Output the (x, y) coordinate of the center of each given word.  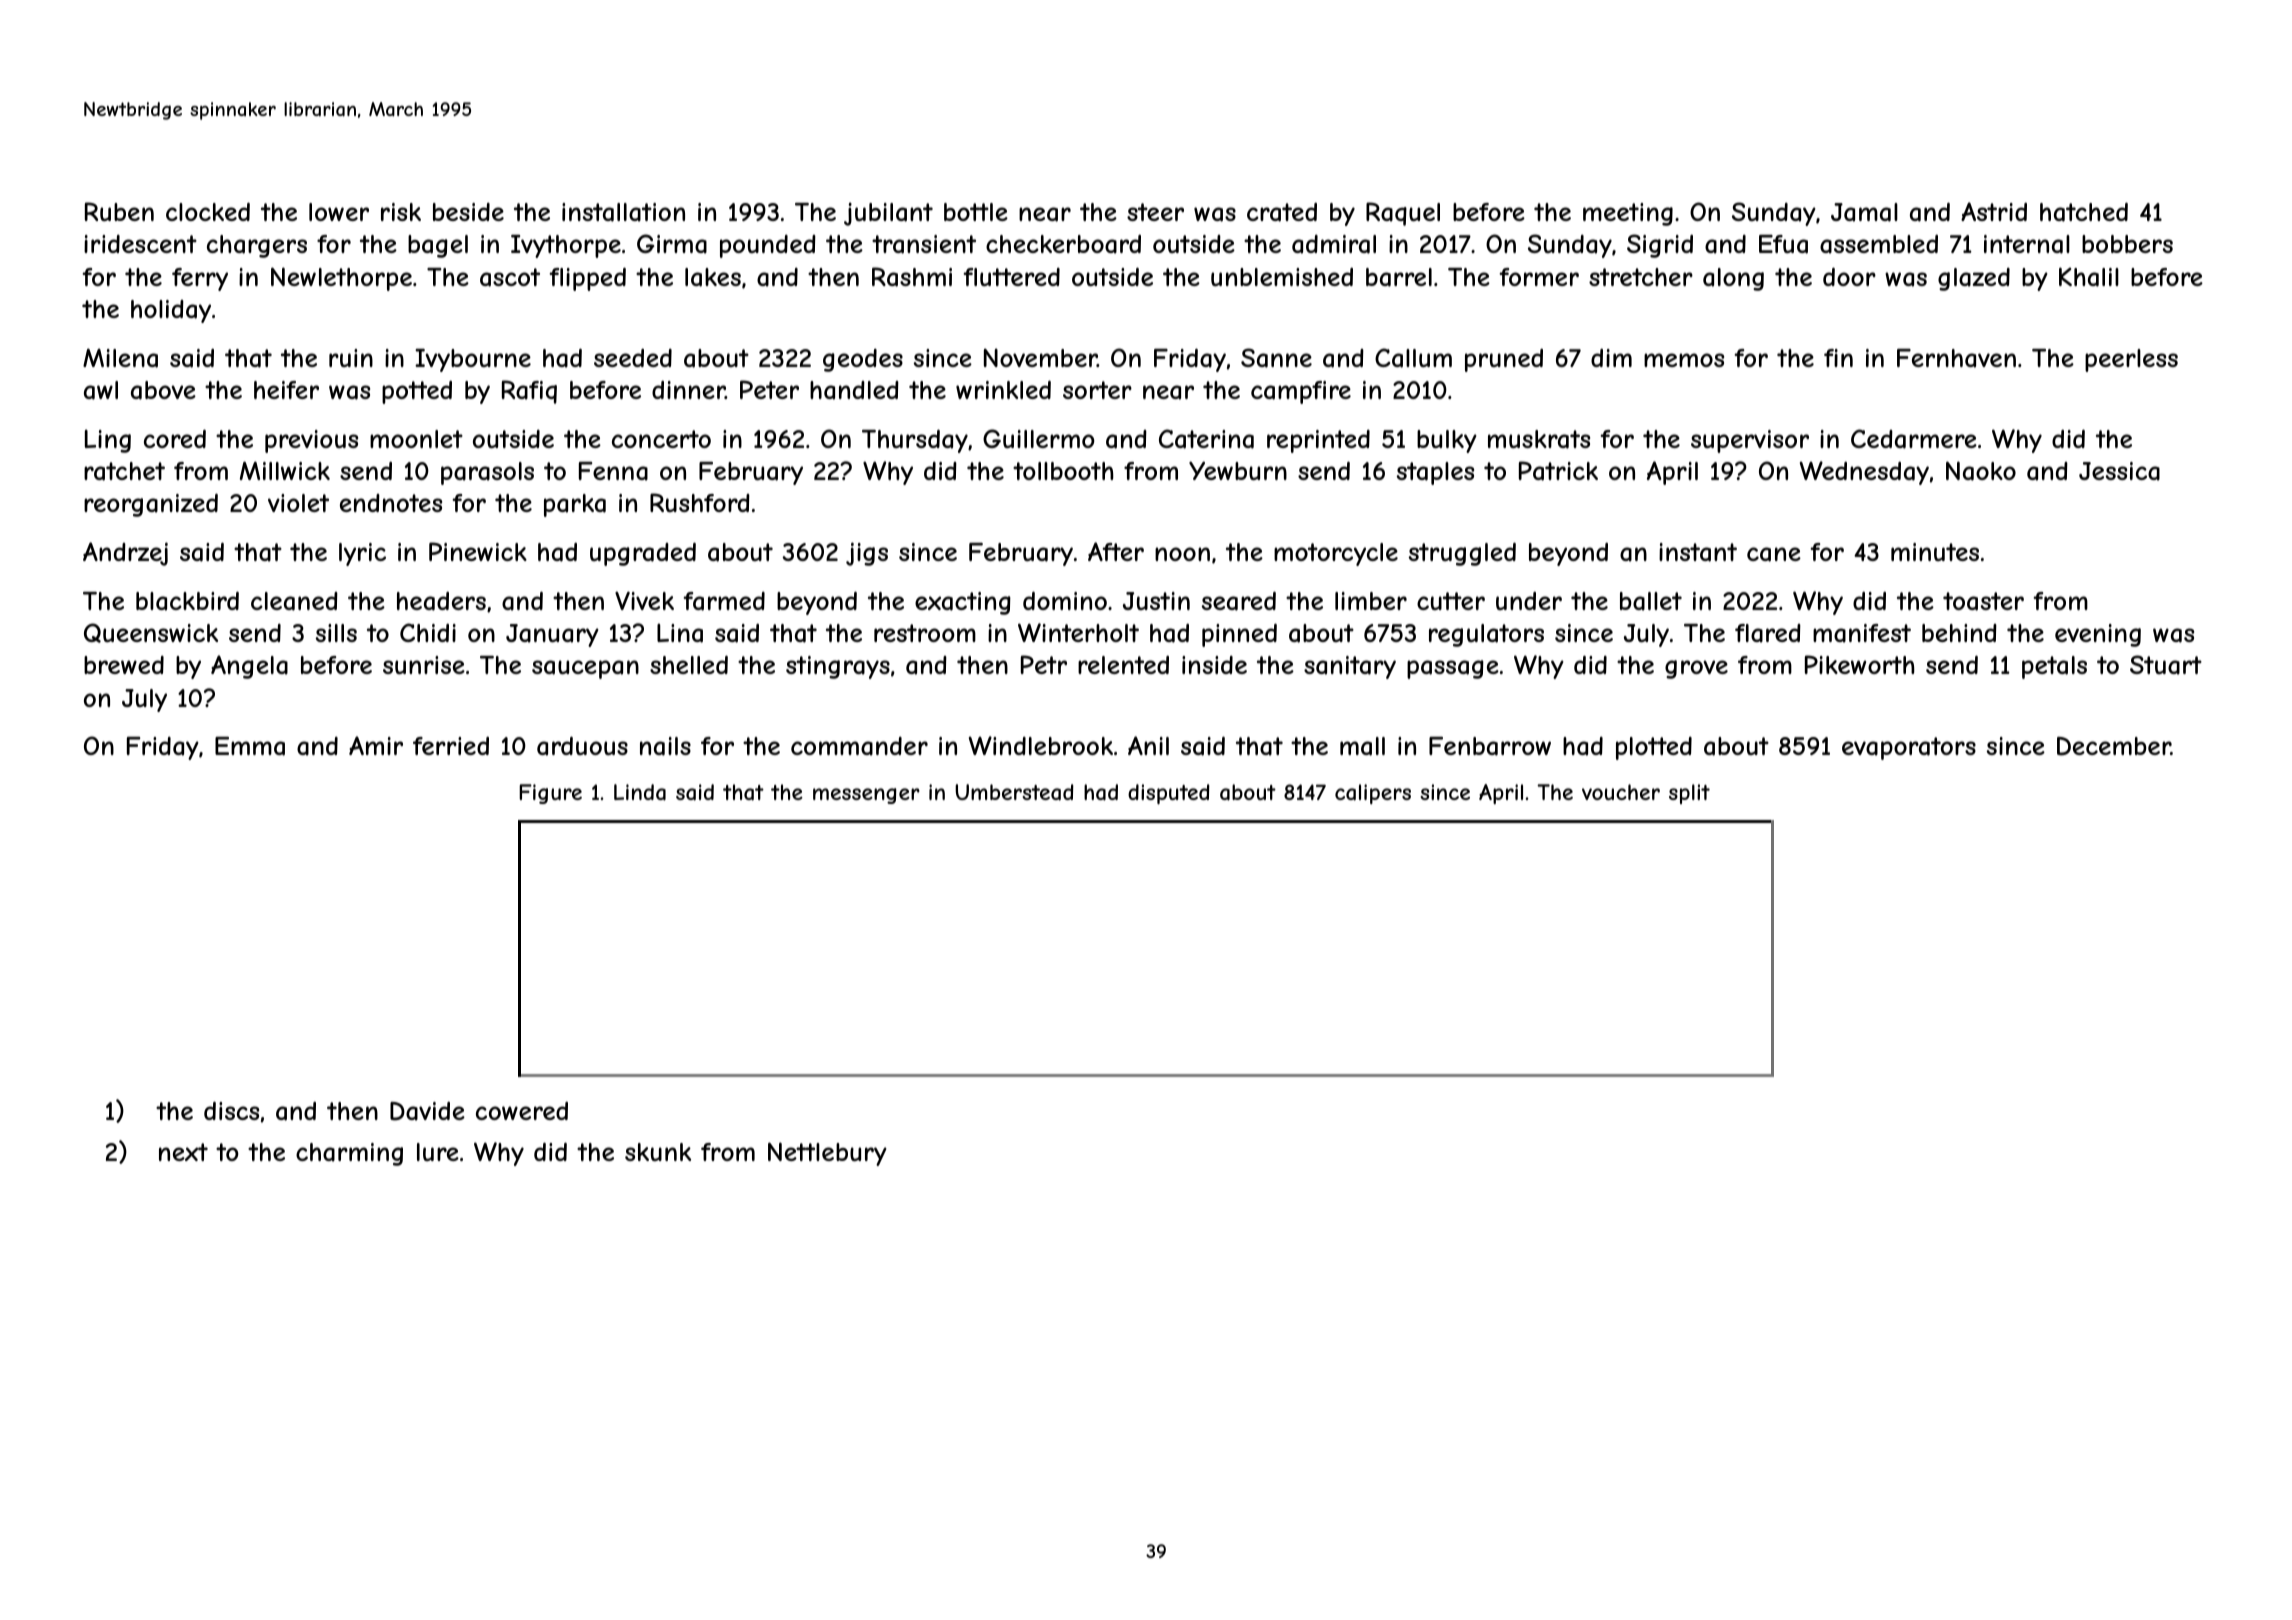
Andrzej (125, 554)
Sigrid (1660, 246)
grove (1696, 669)
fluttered (1011, 277)
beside (468, 212)
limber (1371, 601)
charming (349, 1154)
